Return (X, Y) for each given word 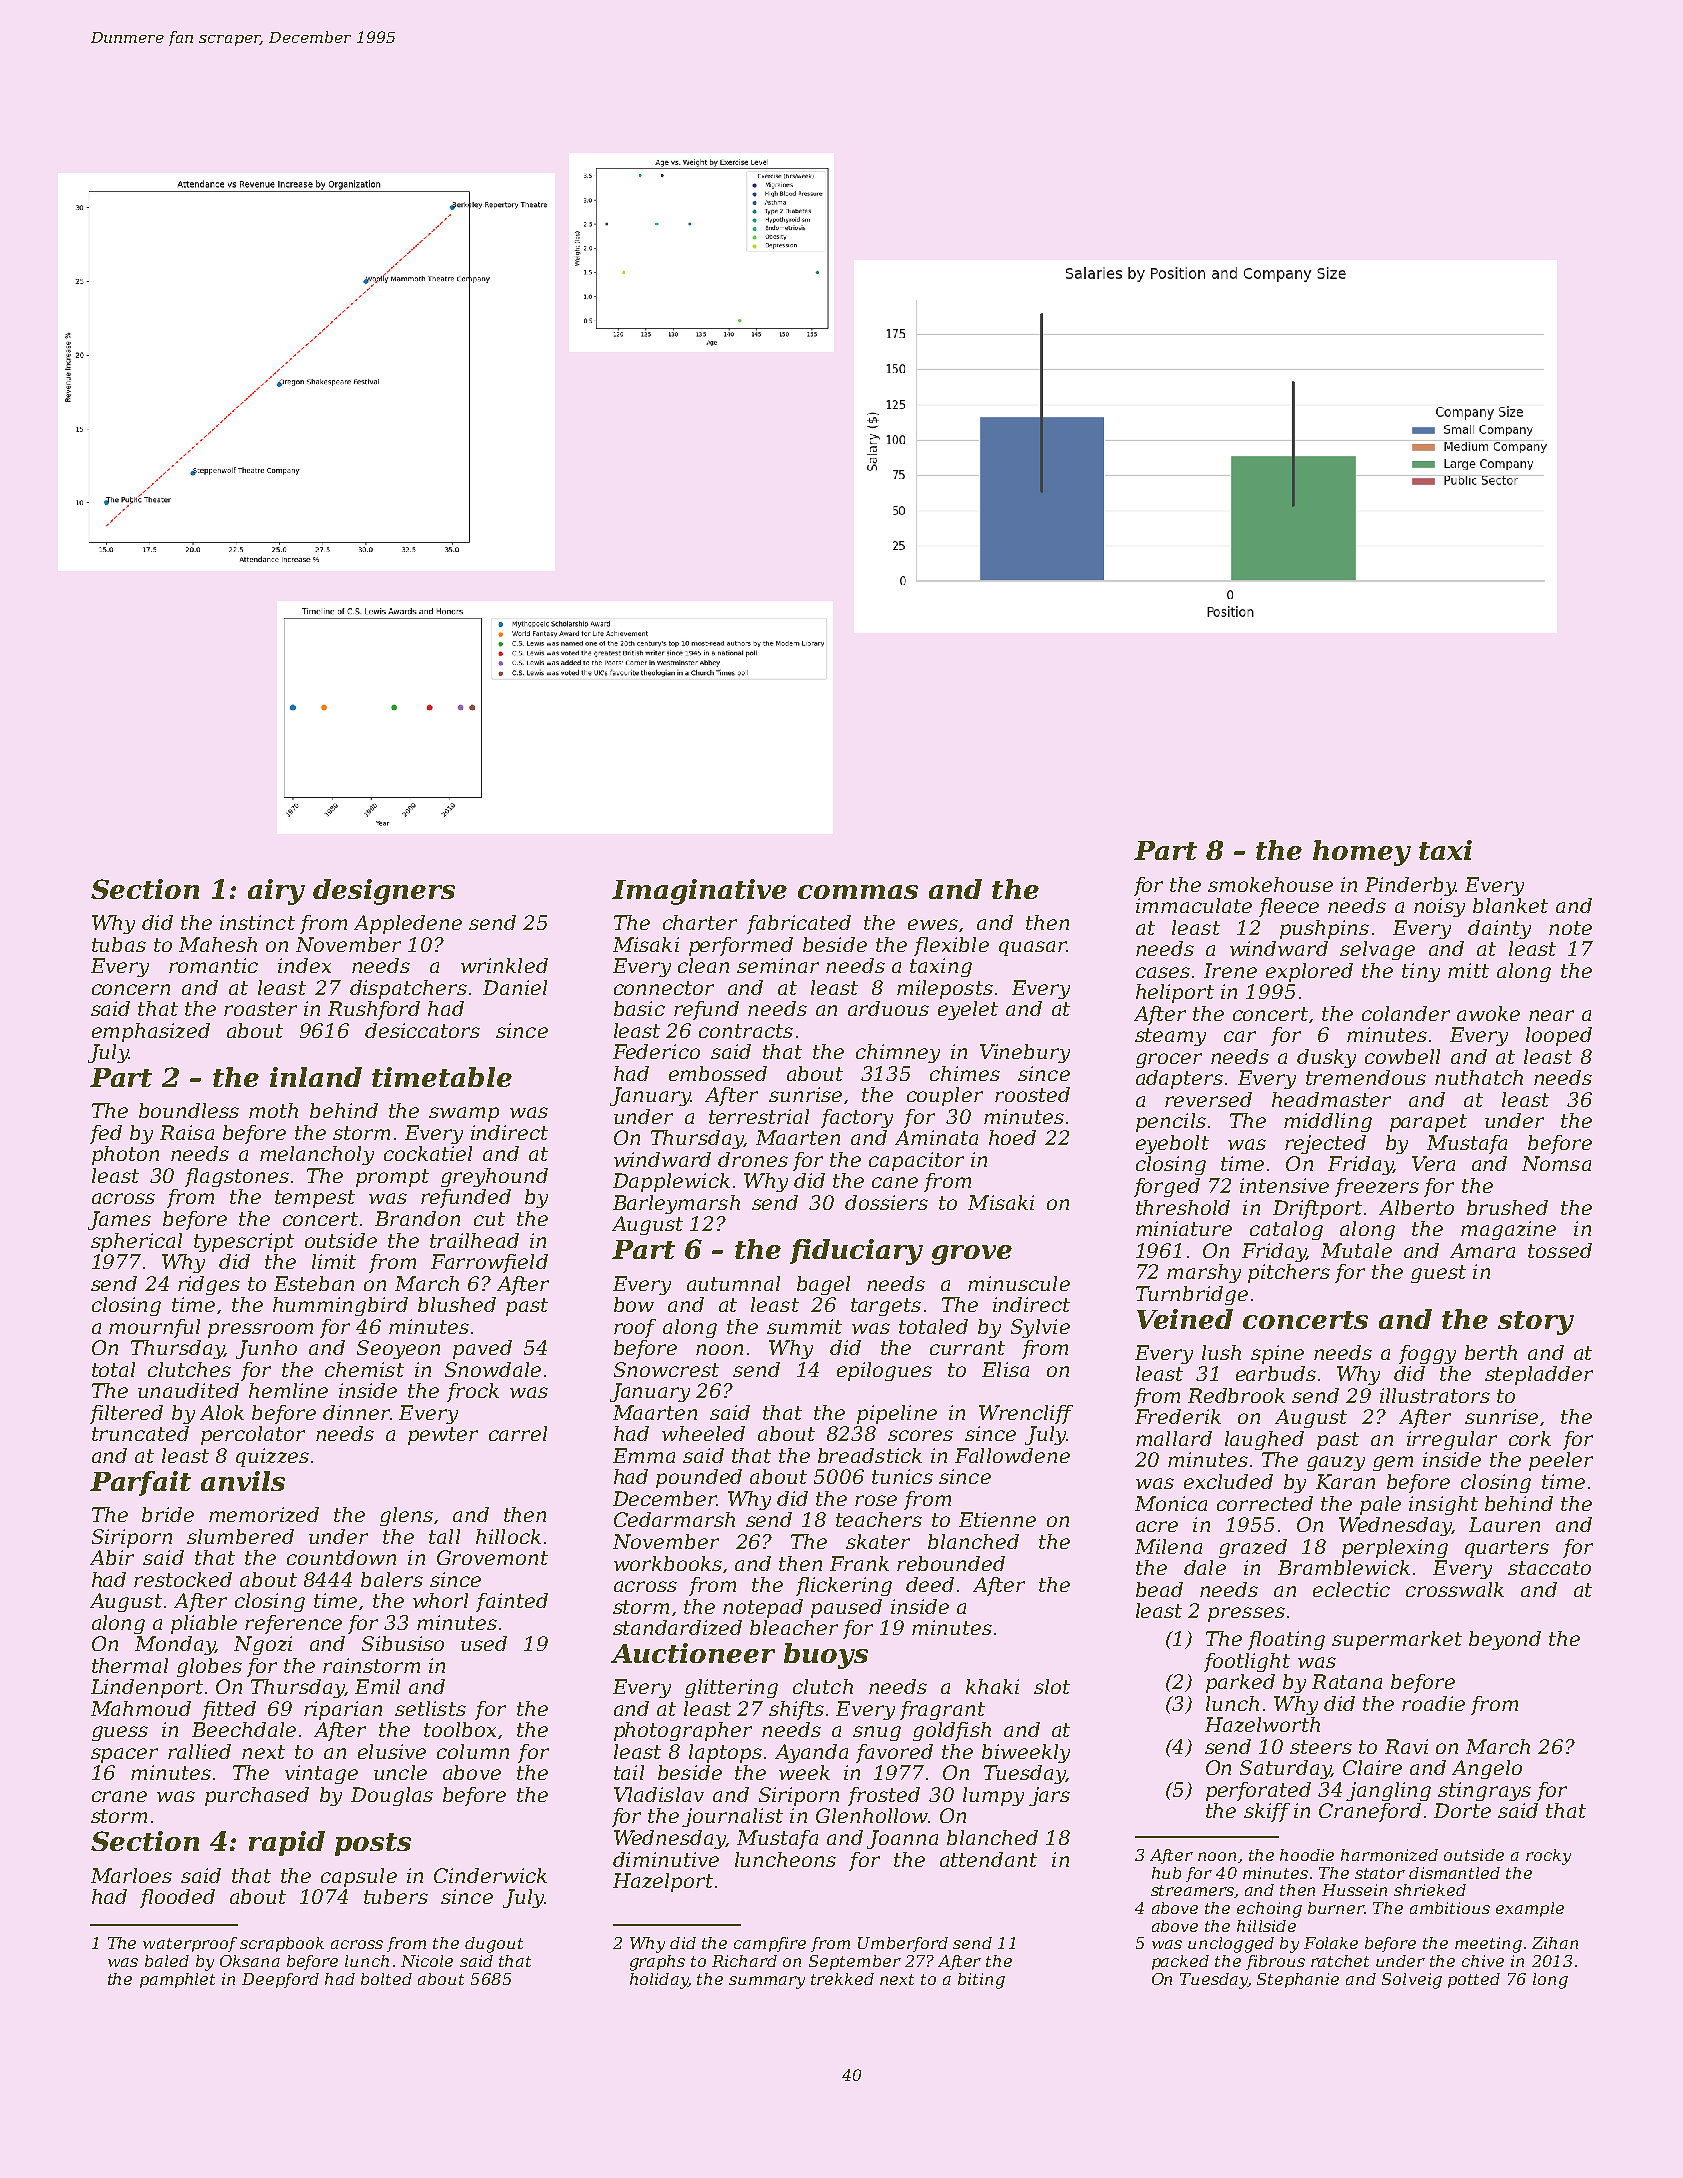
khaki (992, 1686)
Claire (1372, 1767)
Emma (644, 1455)
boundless (189, 1110)
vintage (321, 1774)
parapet (1428, 1123)
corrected (1265, 1503)
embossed (718, 1073)
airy (276, 892)
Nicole (427, 1961)
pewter (443, 1436)
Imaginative (699, 892)
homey (1362, 853)
